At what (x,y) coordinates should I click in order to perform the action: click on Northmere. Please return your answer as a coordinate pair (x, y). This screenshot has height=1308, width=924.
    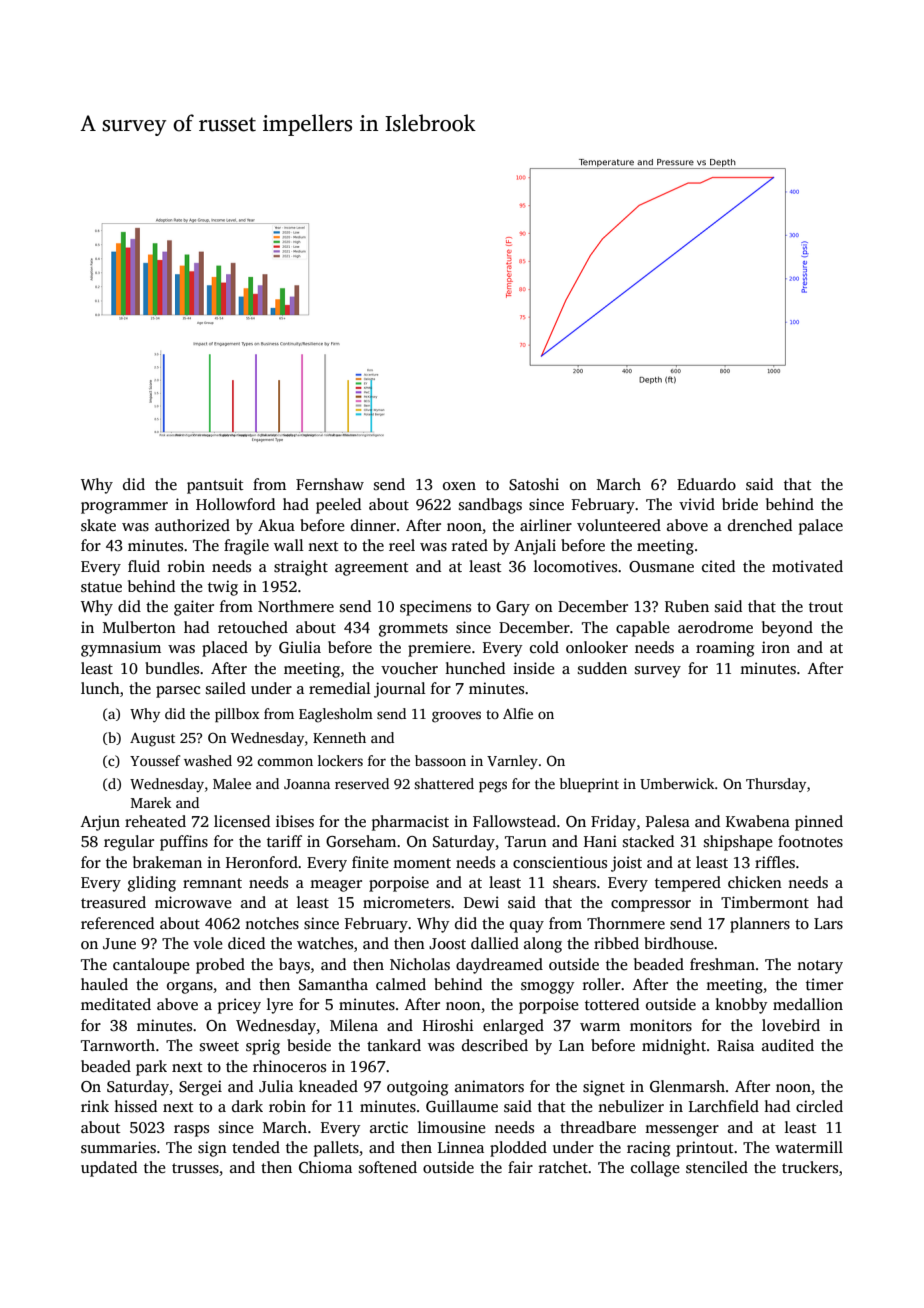
    Looking at the image, I should click on (296, 606).
